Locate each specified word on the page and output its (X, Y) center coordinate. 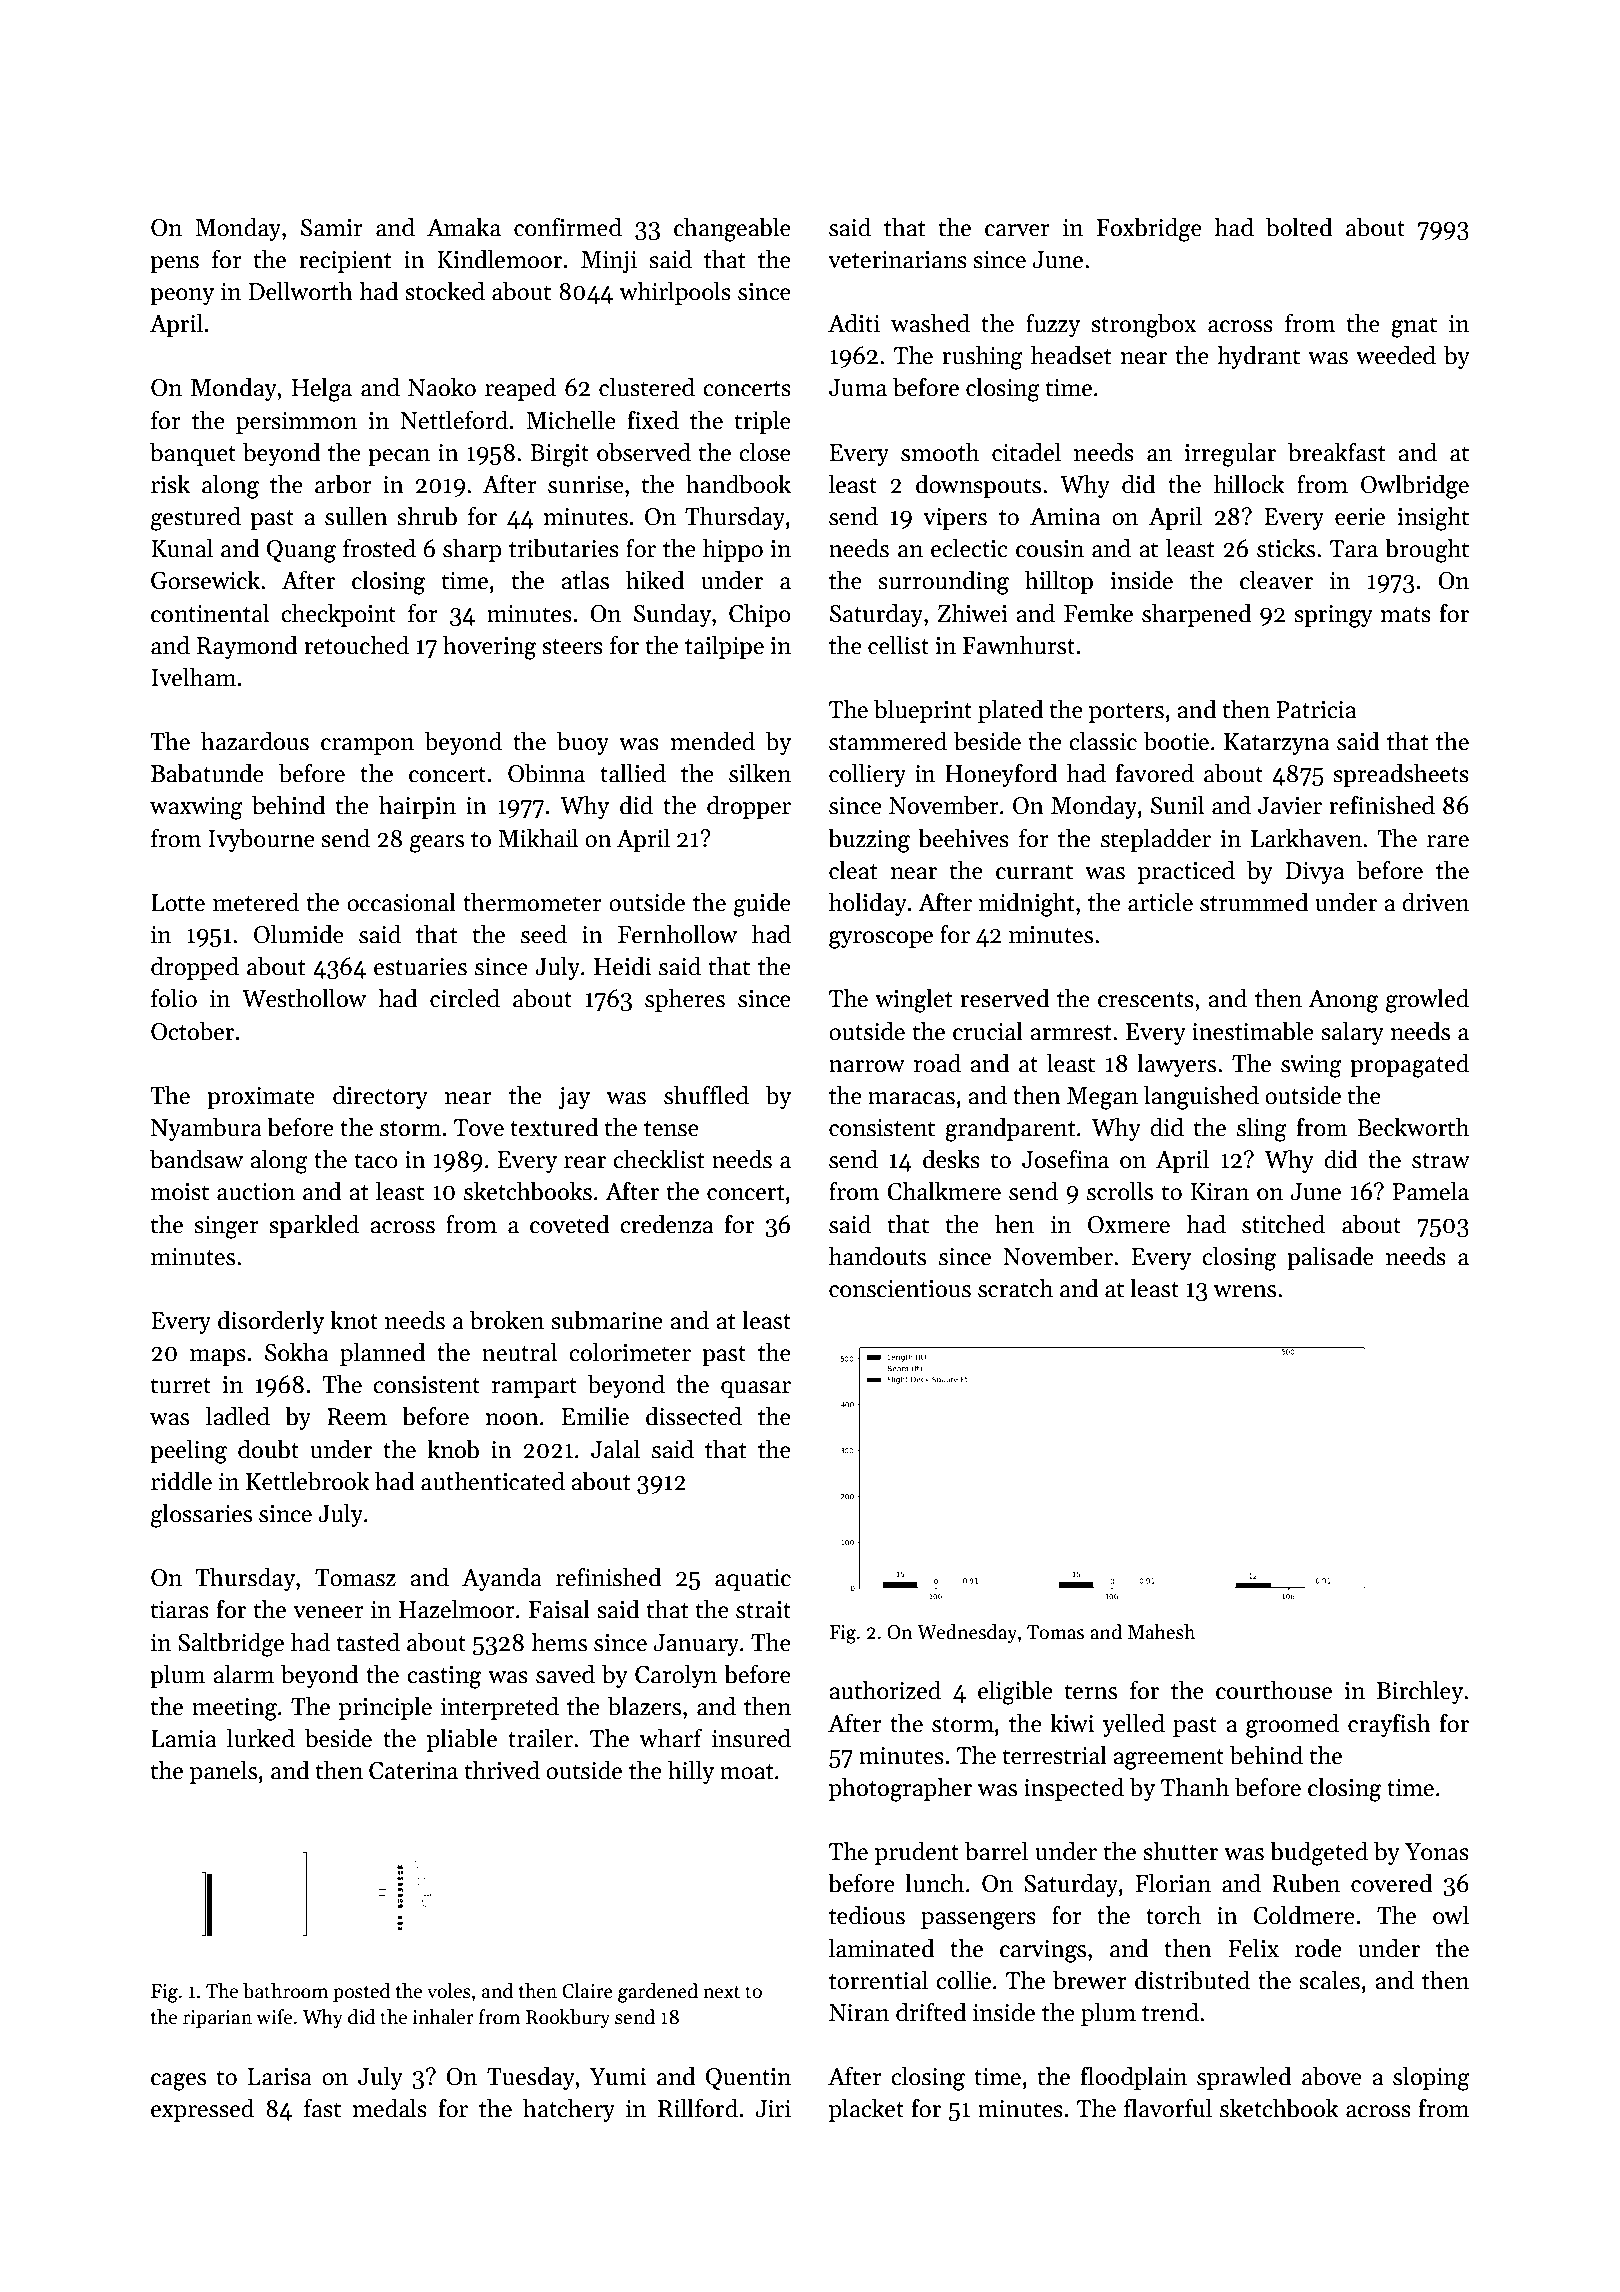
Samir (332, 228)
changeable (732, 229)
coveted (570, 1224)
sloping (1431, 2078)
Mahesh (1161, 1632)
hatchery (569, 2110)
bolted (1299, 227)
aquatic (753, 1580)
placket (866, 2110)
